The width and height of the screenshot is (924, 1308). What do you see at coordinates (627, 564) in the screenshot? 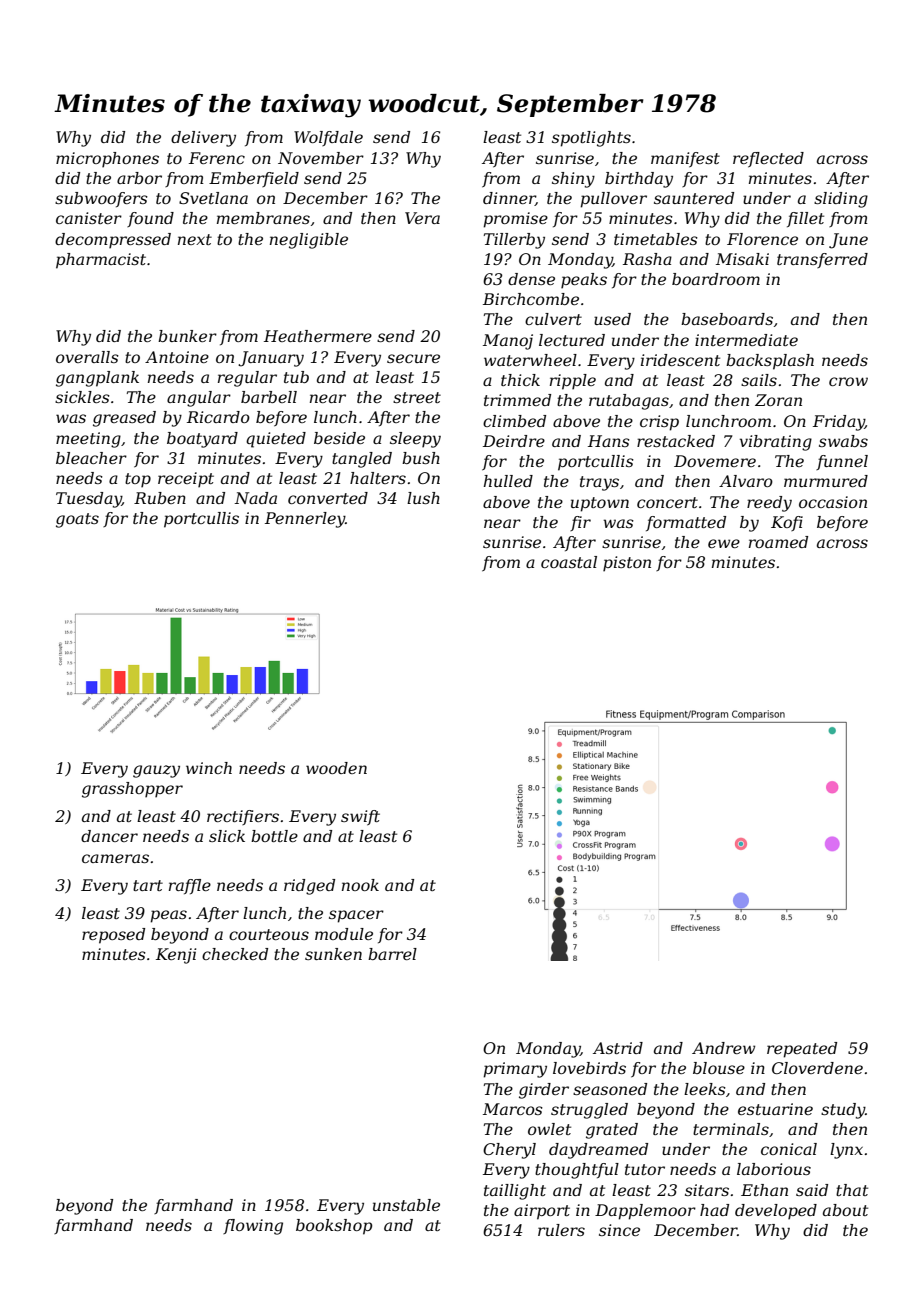
I see `piston` at bounding box center [627, 564].
